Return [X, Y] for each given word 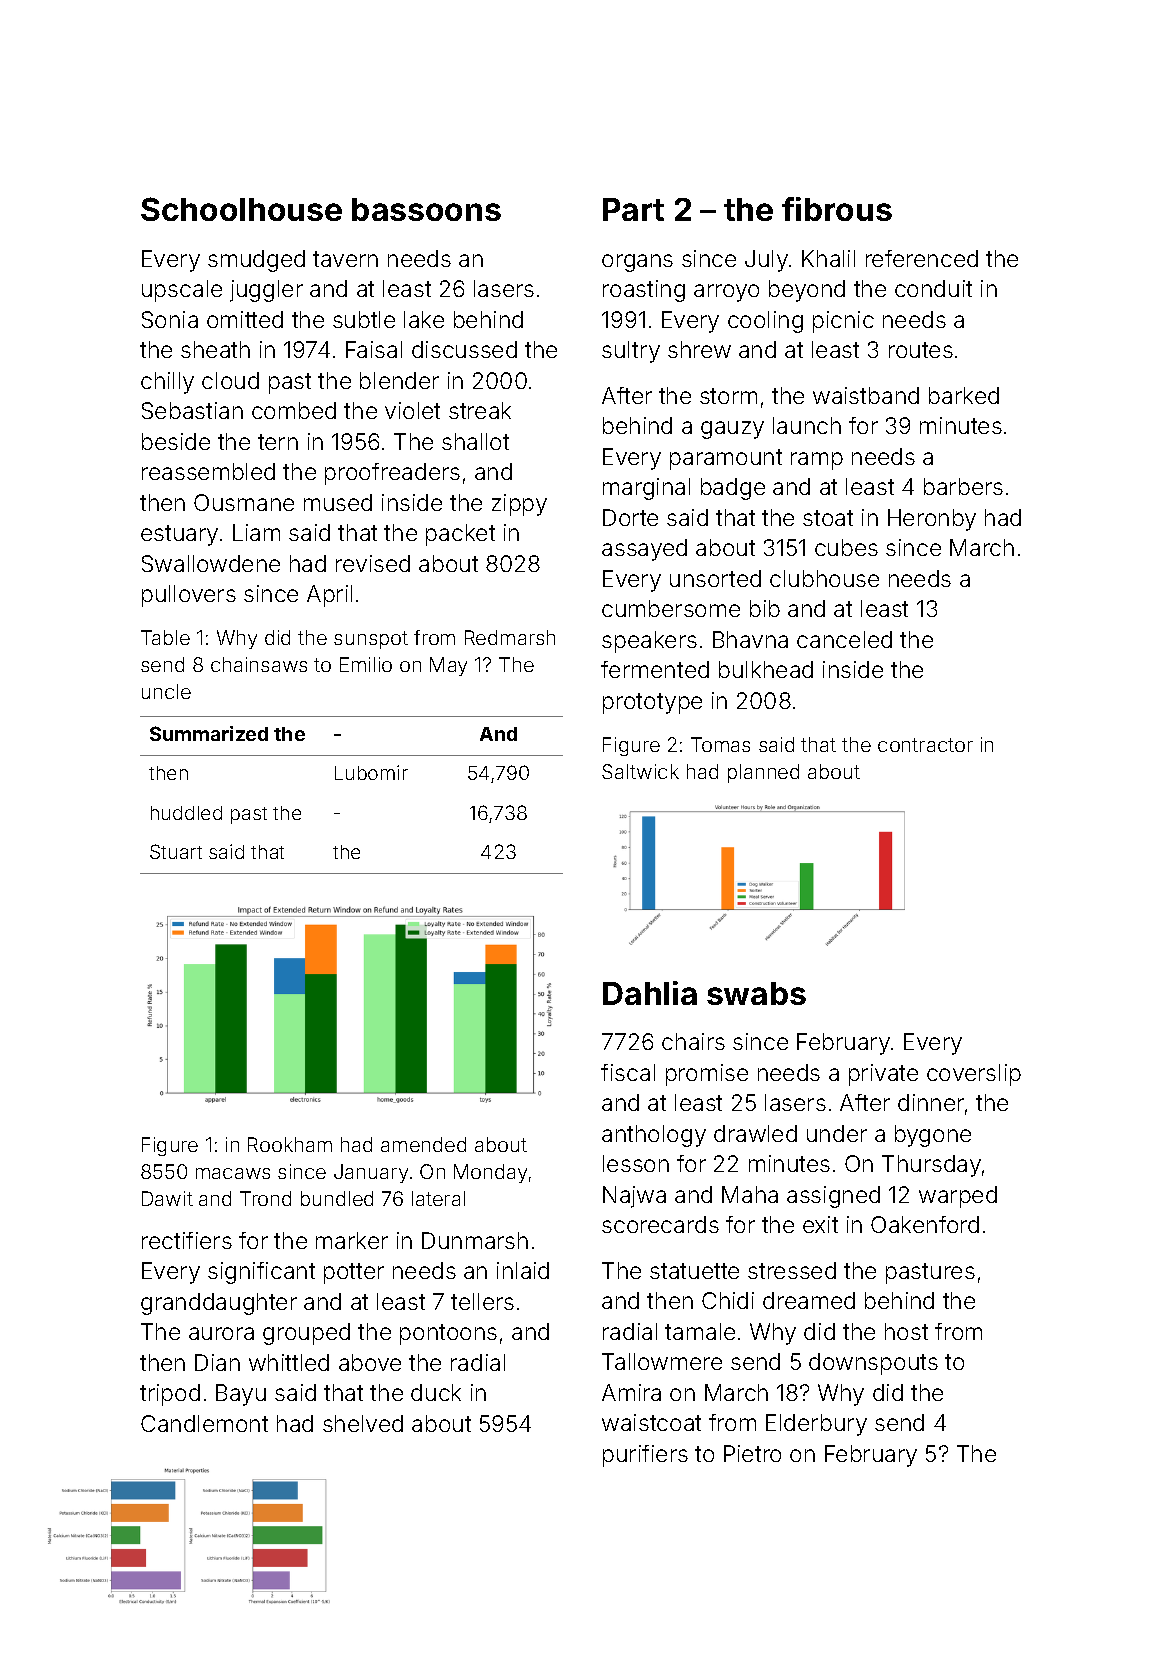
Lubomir [371, 772]
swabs [756, 993]
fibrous [837, 209]
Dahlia [650, 993]
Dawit [167, 1198]
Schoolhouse [241, 209]
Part [633, 209]
